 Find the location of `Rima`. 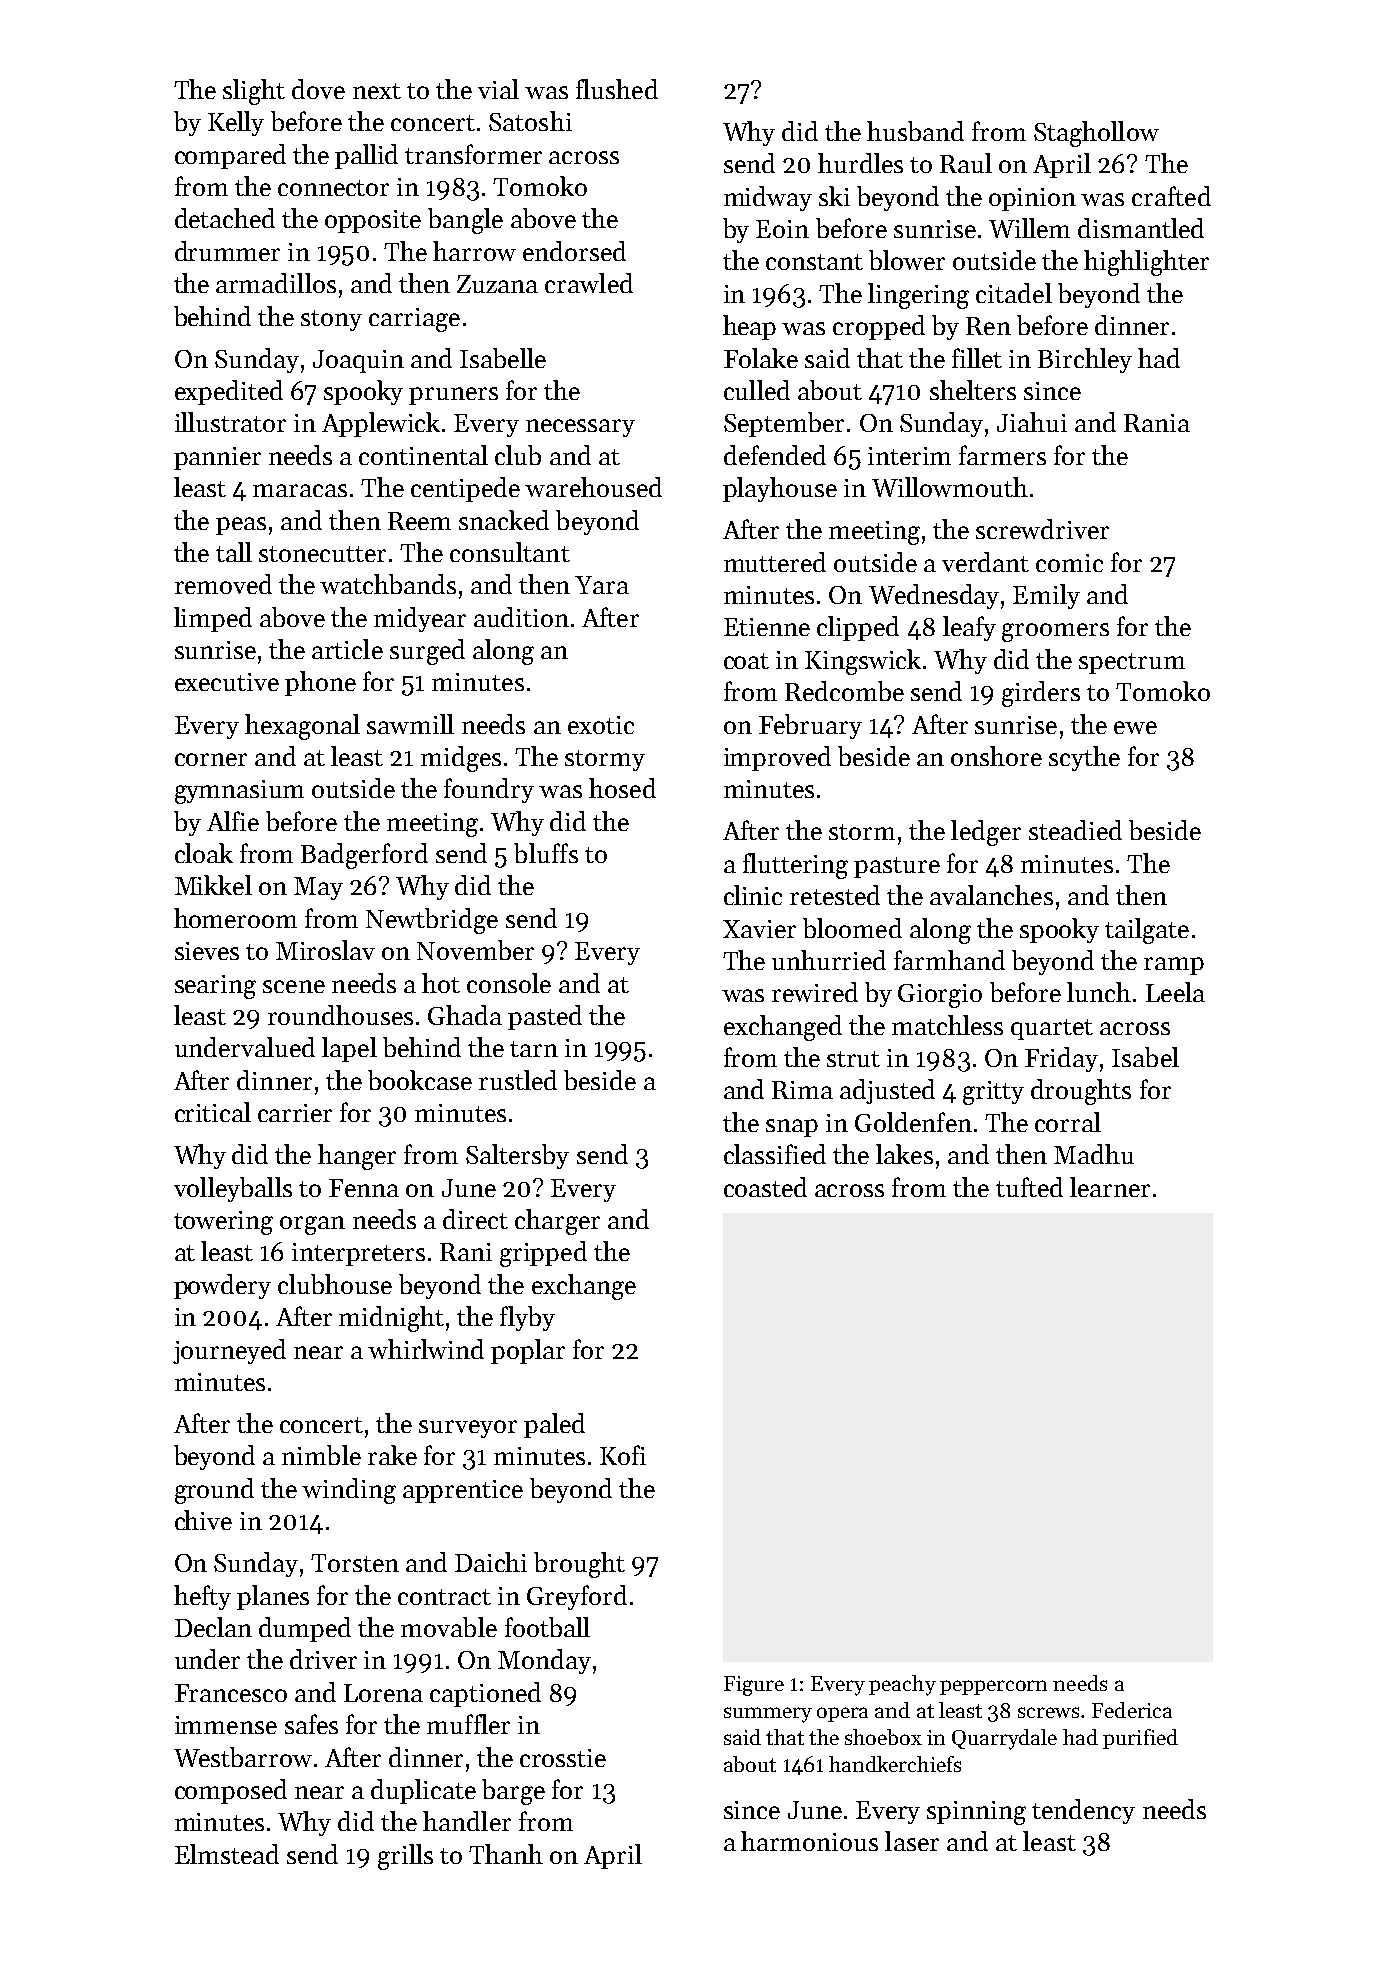

Rima is located at coordinates (802, 1090).
